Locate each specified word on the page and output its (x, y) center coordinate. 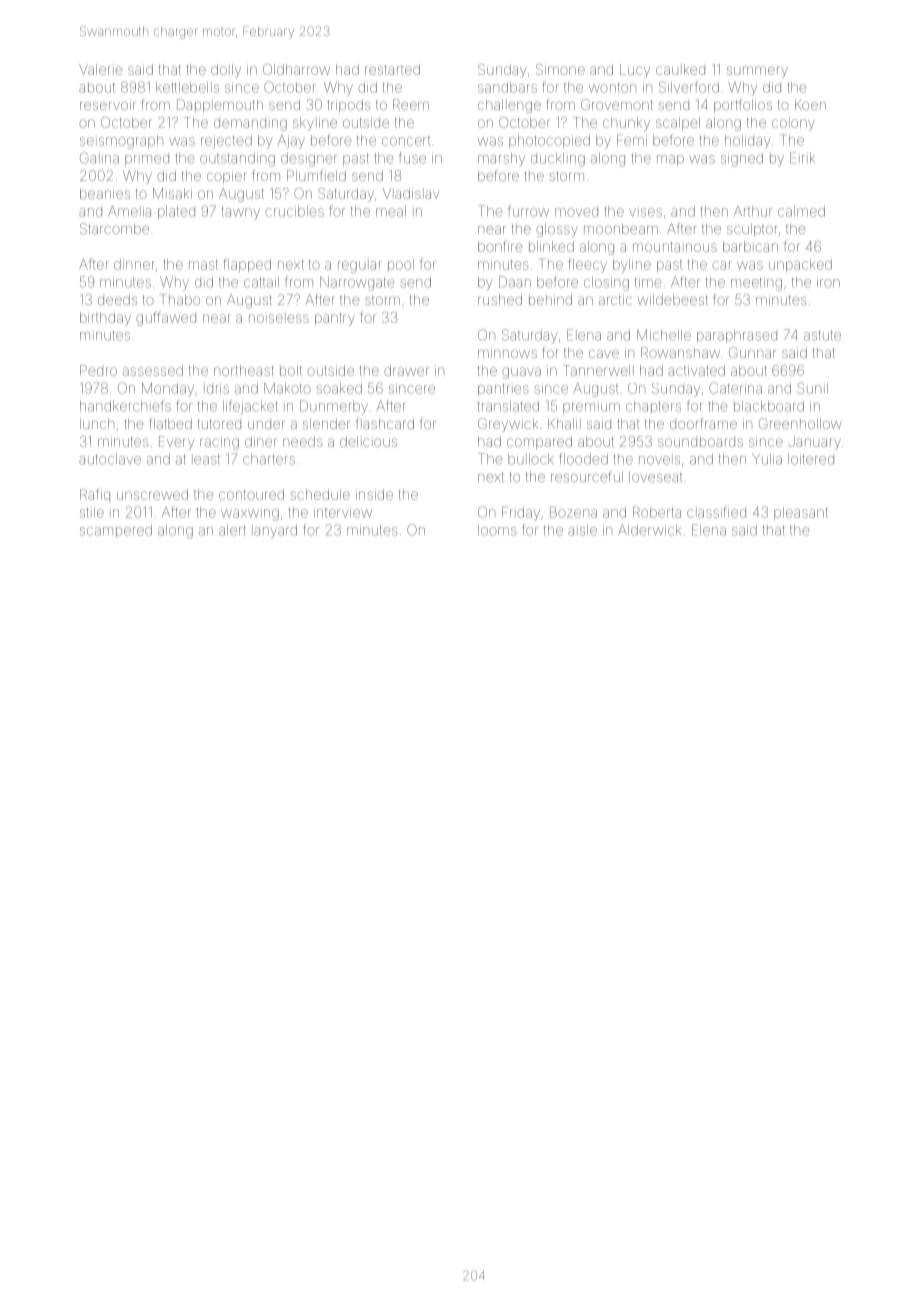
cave (604, 354)
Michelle (664, 335)
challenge (509, 106)
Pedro (98, 370)
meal (391, 211)
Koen (810, 104)
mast (203, 265)
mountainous (675, 247)
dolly (226, 71)
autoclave (110, 459)
